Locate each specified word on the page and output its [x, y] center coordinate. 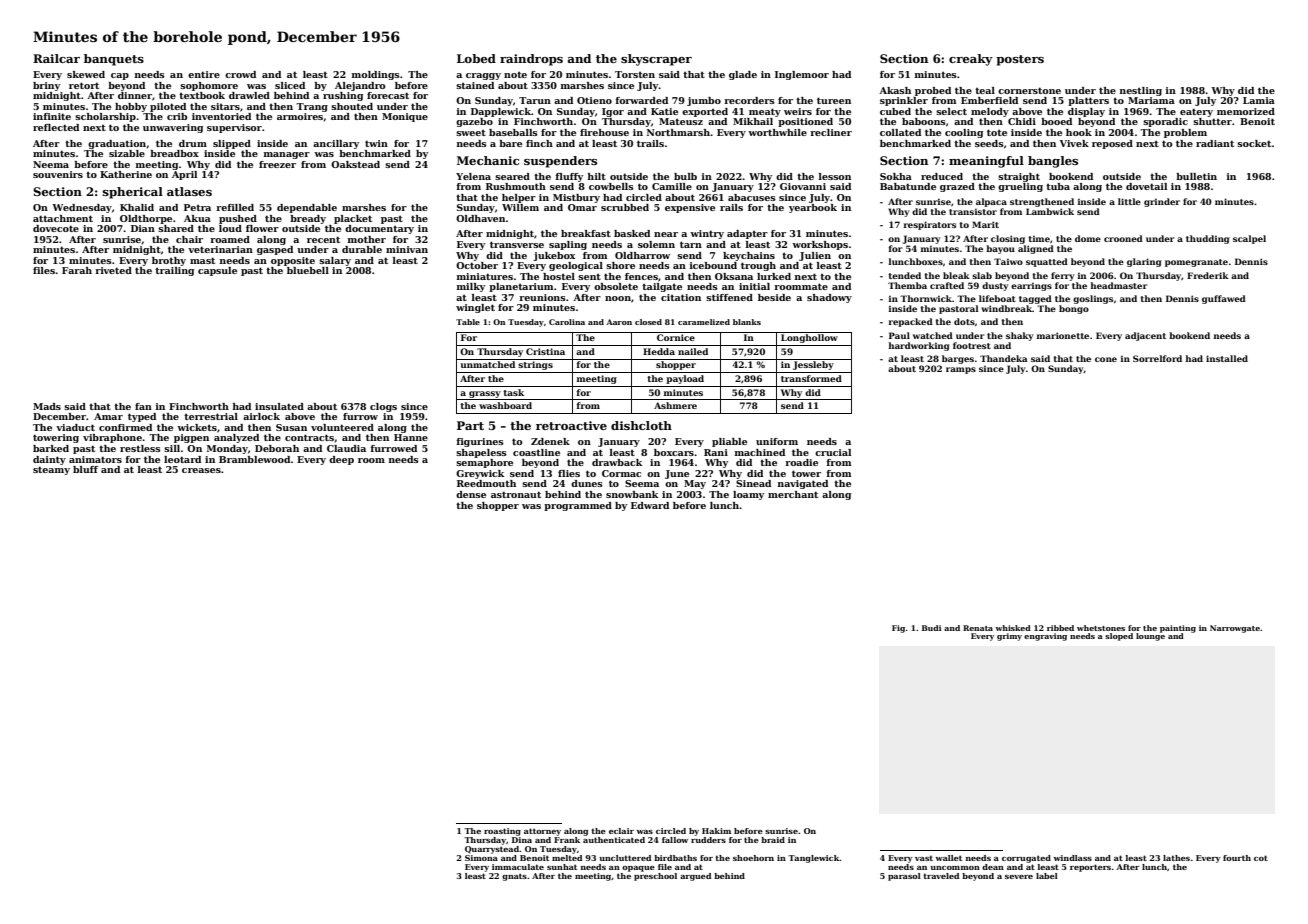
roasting [502, 832]
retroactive [571, 425]
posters [1020, 60]
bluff [86, 469]
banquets [114, 60]
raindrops [531, 60]
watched [933, 335]
